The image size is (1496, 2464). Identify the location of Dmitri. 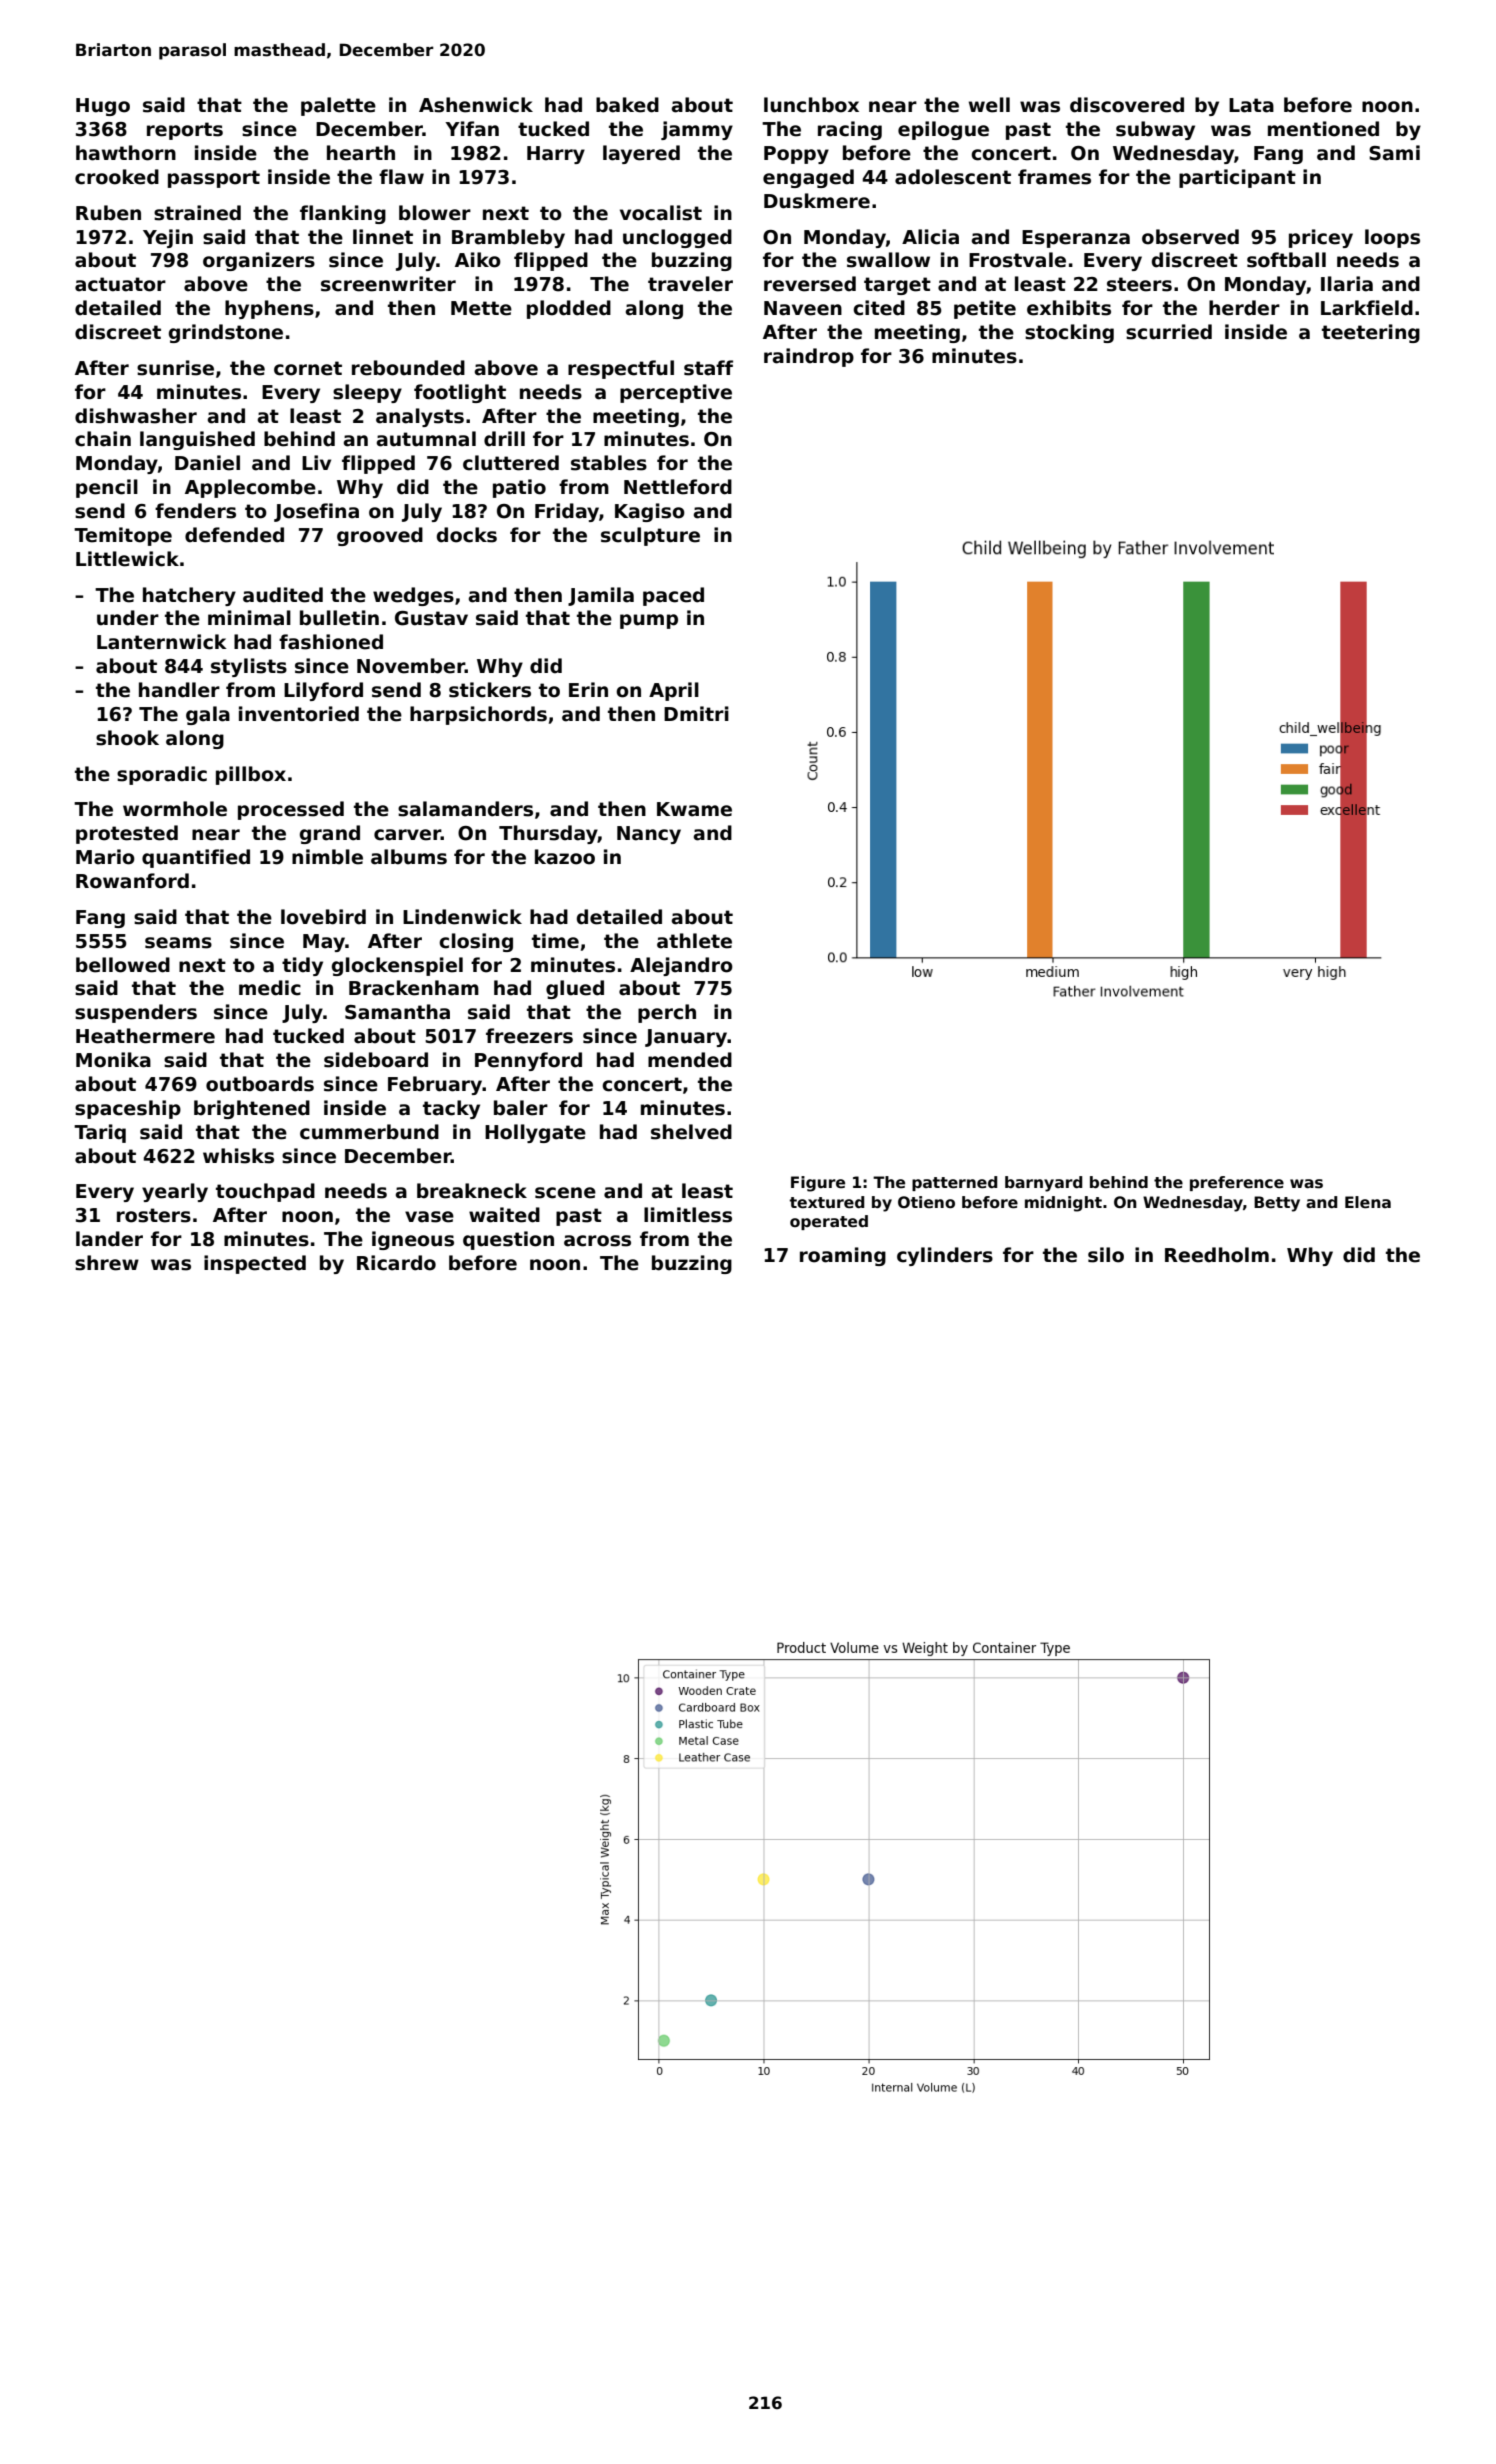
(696, 713).
